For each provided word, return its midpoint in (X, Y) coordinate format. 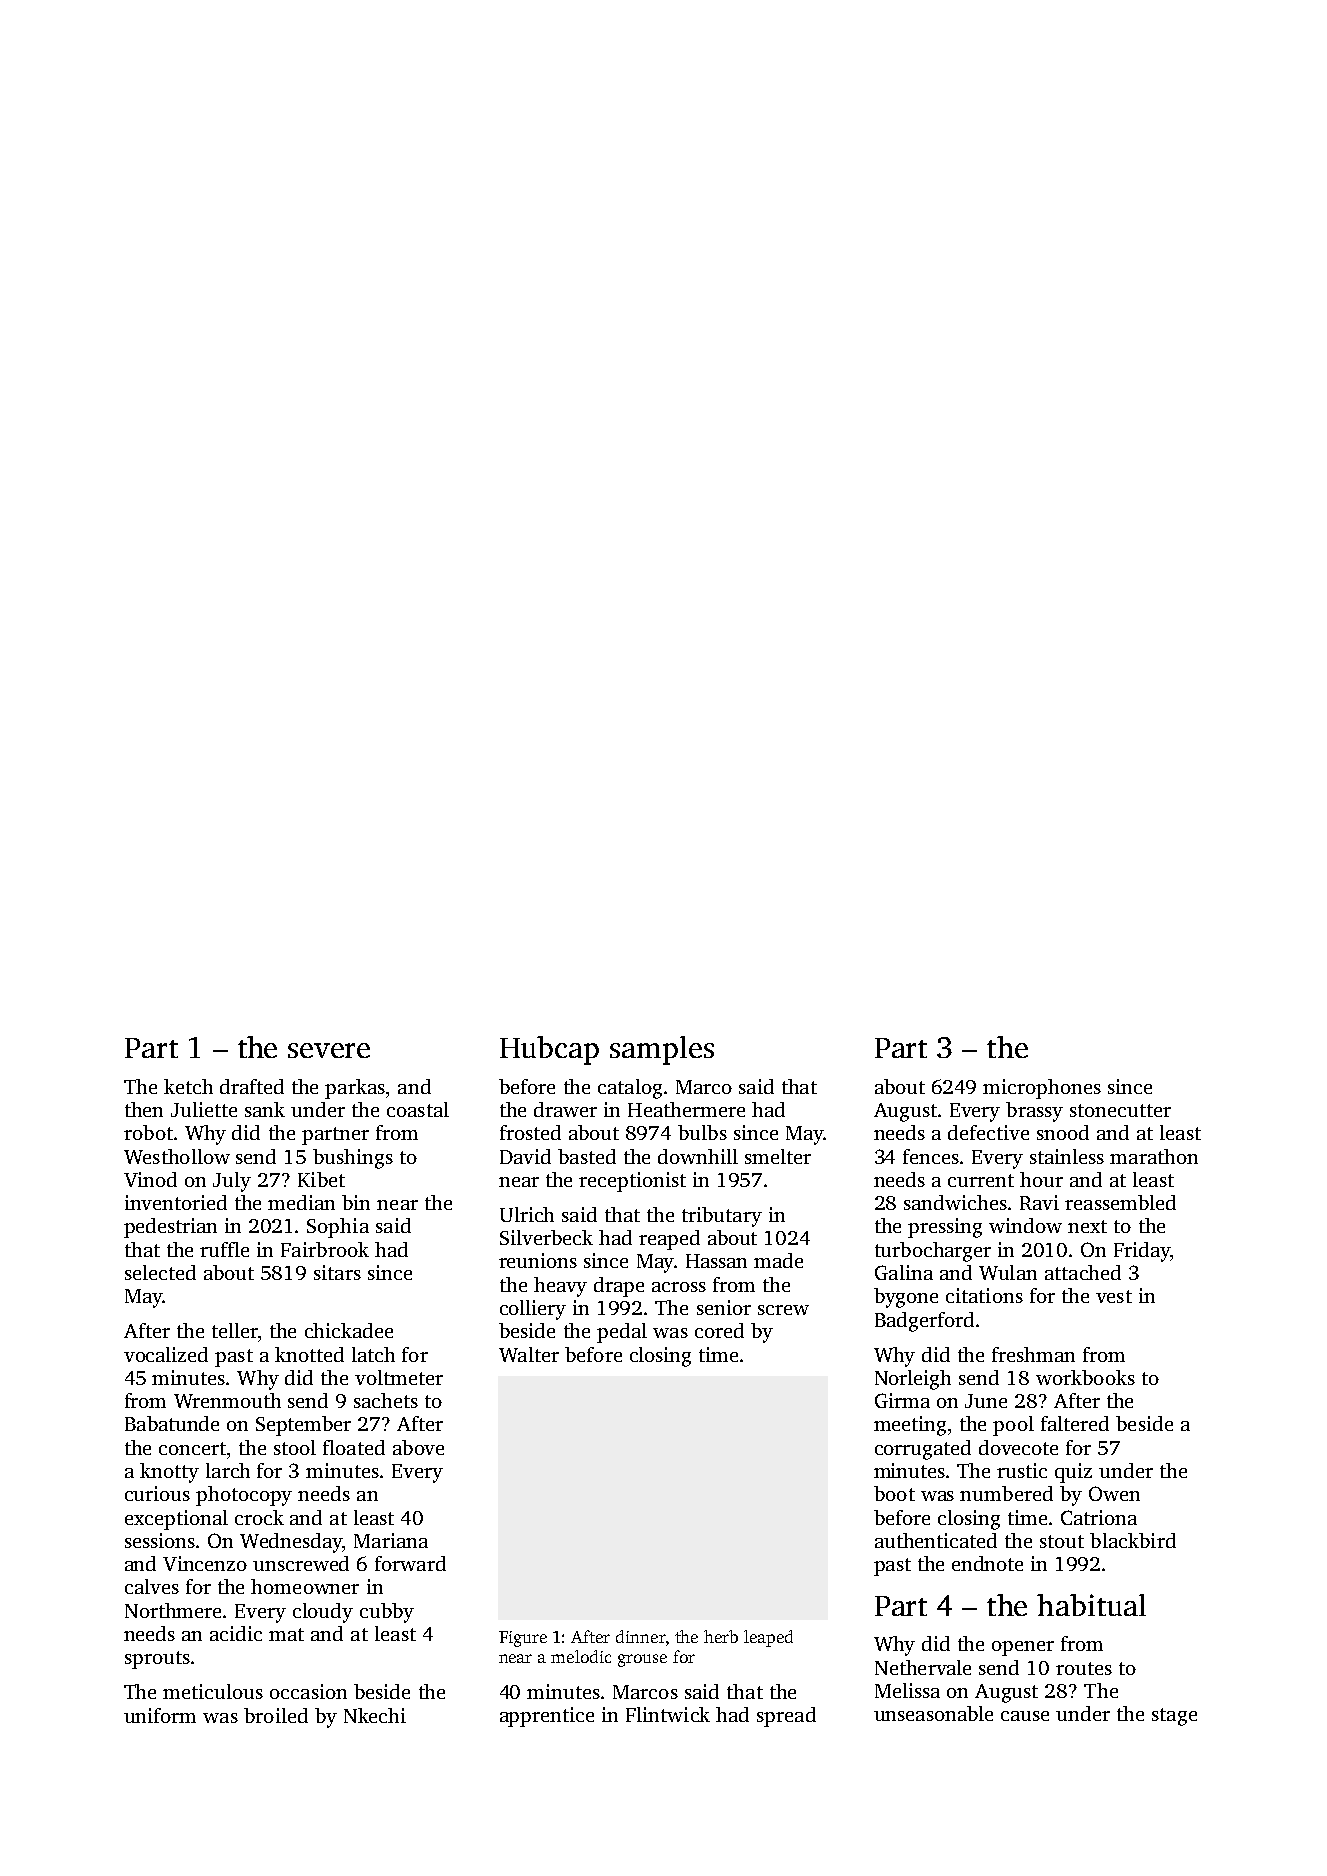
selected (160, 1272)
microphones (1042, 1089)
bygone (906, 1298)
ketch (188, 1086)
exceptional (176, 1520)
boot (894, 1493)
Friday (1142, 1252)
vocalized (166, 1354)
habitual (1091, 1605)
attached (1083, 1272)
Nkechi (375, 1715)
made (778, 1260)
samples (662, 1050)
